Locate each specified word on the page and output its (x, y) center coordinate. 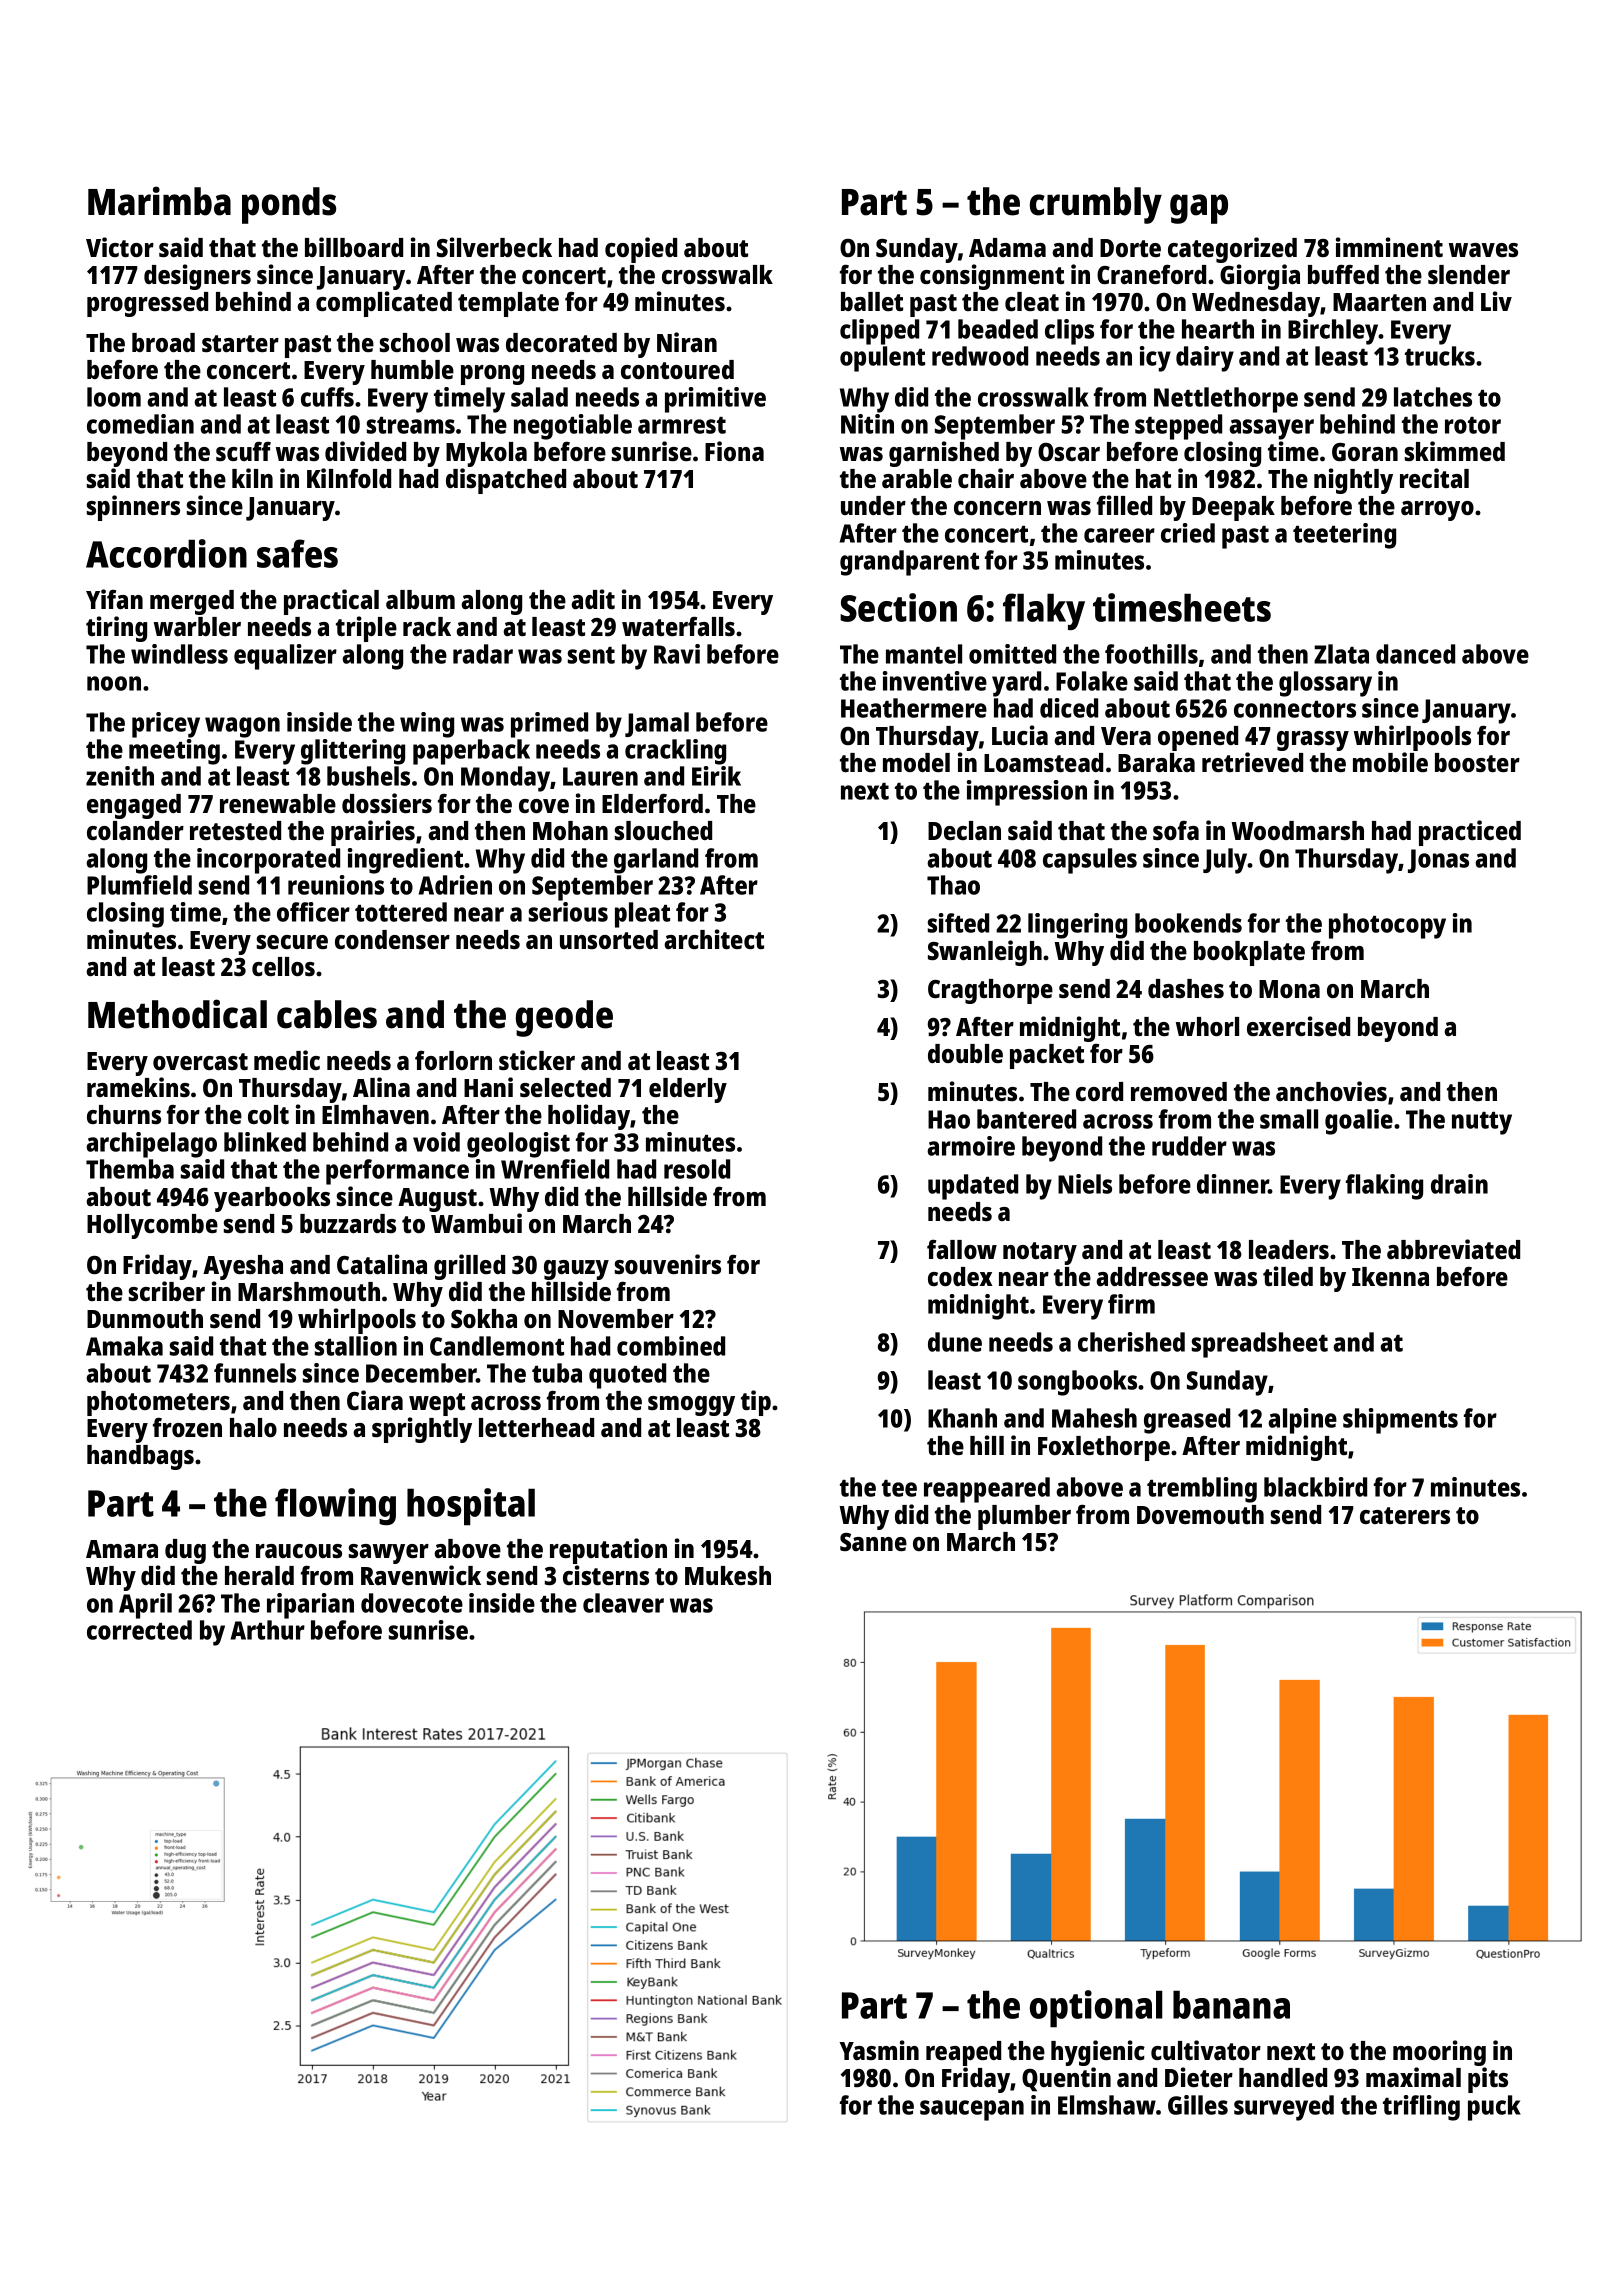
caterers (1405, 1515)
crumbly (1096, 205)
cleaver (623, 1603)
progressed (147, 304)
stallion (356, 1346)
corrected (139, 1630)
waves (1483, 250)
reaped (963, 2053)
